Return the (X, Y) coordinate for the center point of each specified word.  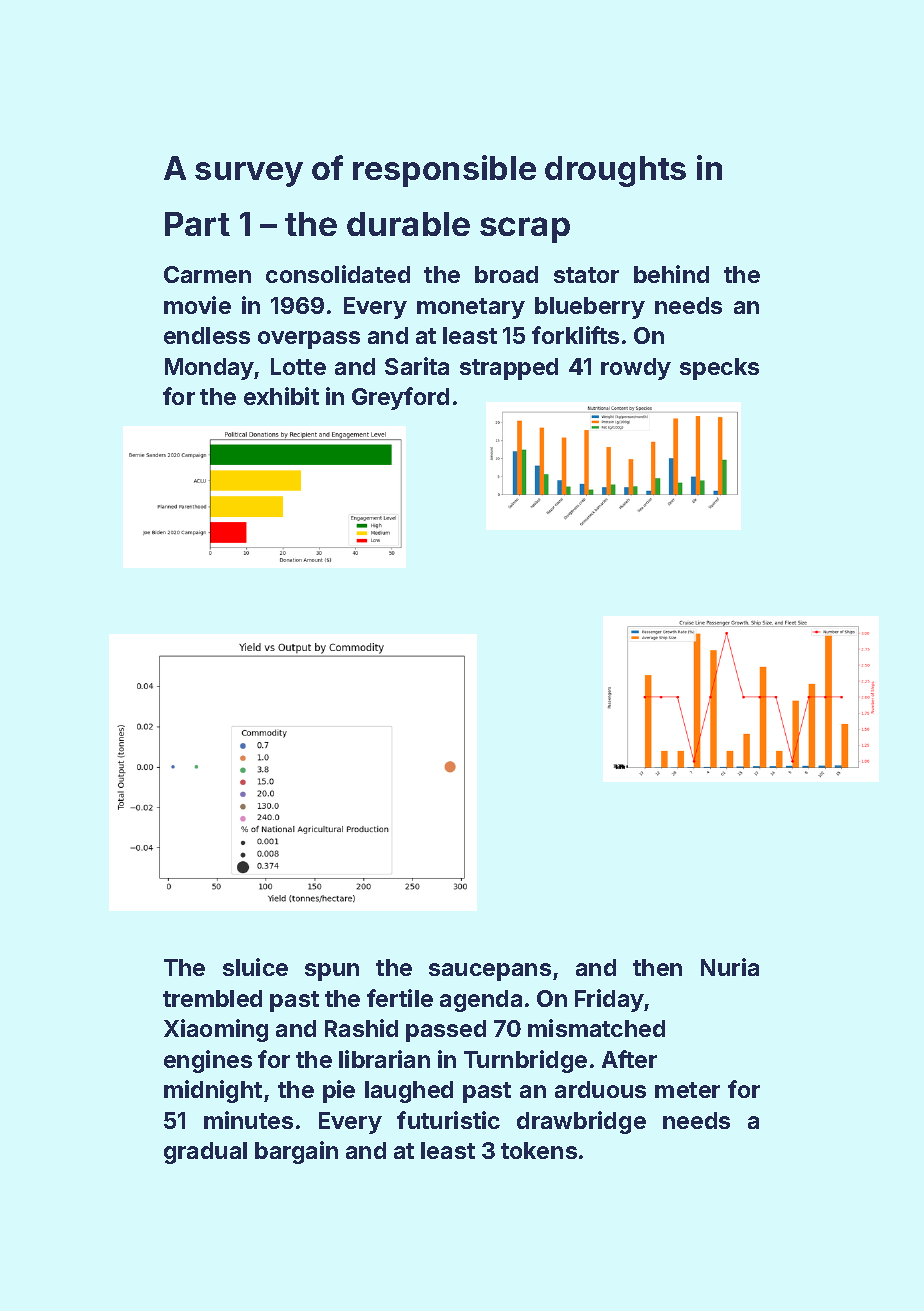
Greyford (400, 398)
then (657, 967)
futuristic (448, 1120)
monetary (471, 308)
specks (719, 369)
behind (671, 274)
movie (197, 305)
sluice (255, 967)
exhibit (281, 396)
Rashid (361, 1028)
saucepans (490, 972)
